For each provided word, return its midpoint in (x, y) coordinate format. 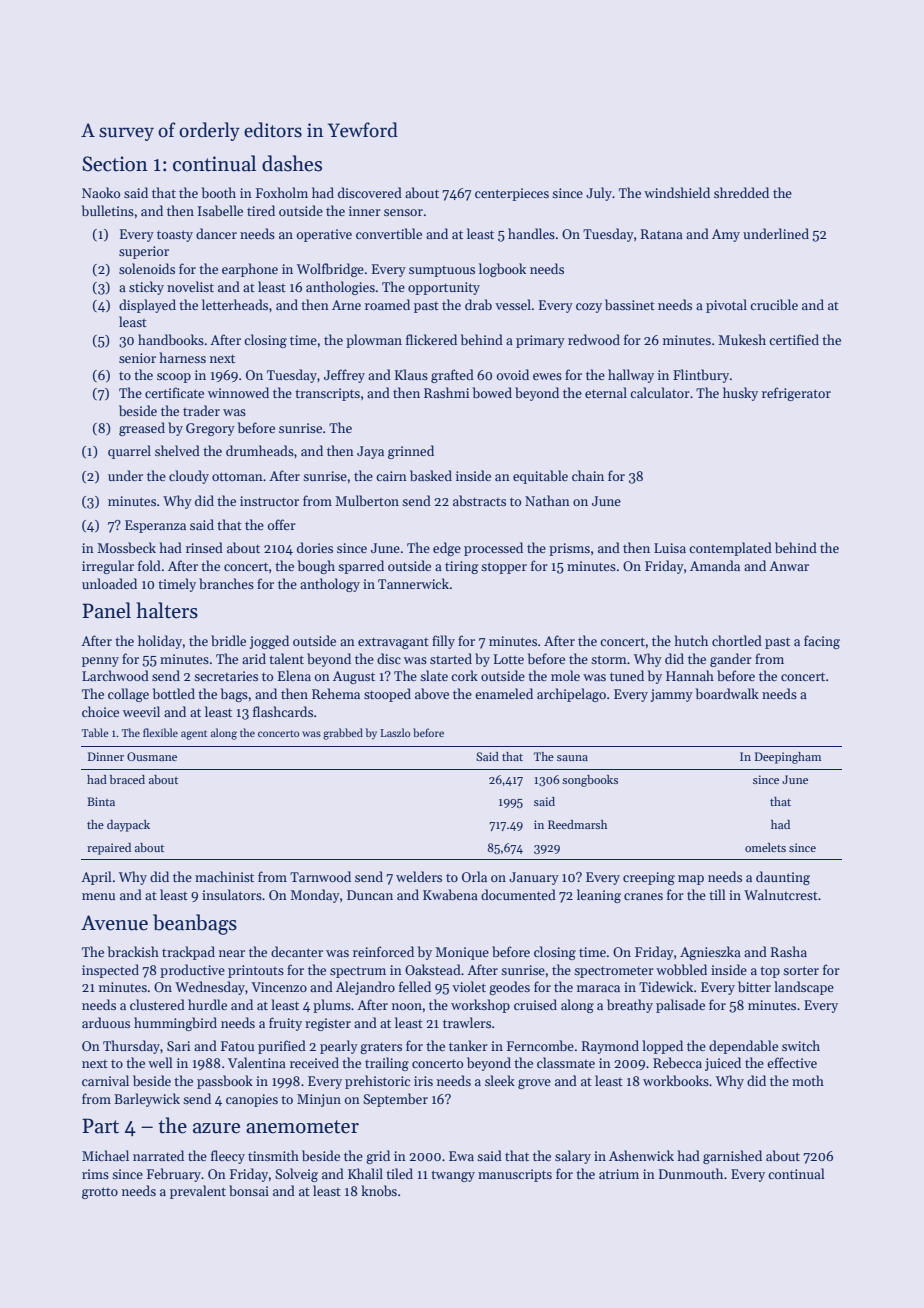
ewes (547, 376)
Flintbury (701, 376)
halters (167, 610)
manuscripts (515, 1175)
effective (792, 1062)
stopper (504, 568)
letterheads (235, 304)
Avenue (114, 923)
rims (95, 1174)
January (534, 878)
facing (822, 642)
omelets (765, 847)
